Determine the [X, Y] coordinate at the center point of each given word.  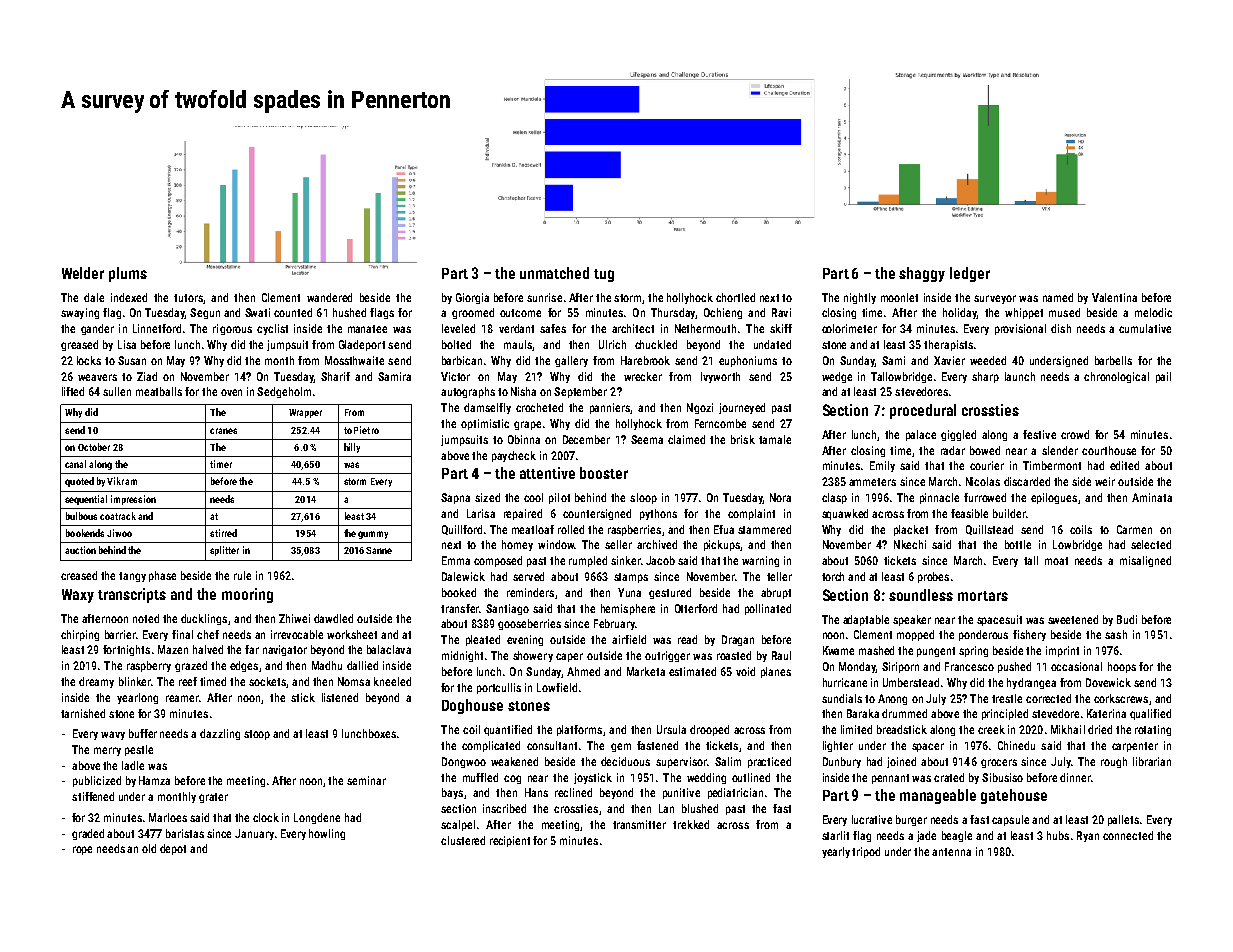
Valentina [1114, 297]
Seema [647, 439]
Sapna [455, 498]
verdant [516, 328]
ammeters [872, 482]
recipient [510, 841]
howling [327, 834]
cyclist [272, 329]
